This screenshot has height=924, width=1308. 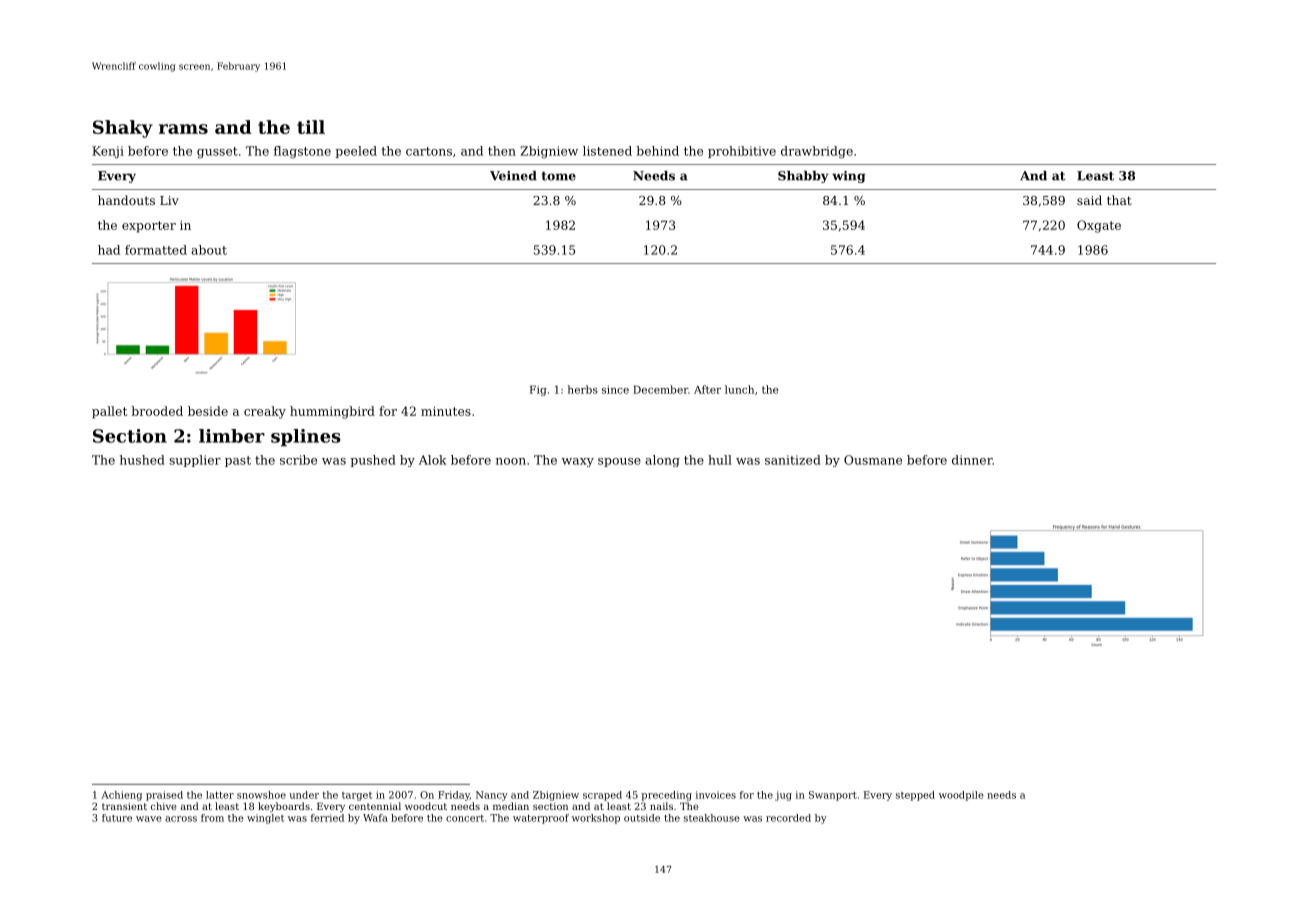 What do you see at coordinates (1099, 226) in the screenshot?
I see `Oxgate` at bounding box center [1099, 226].
